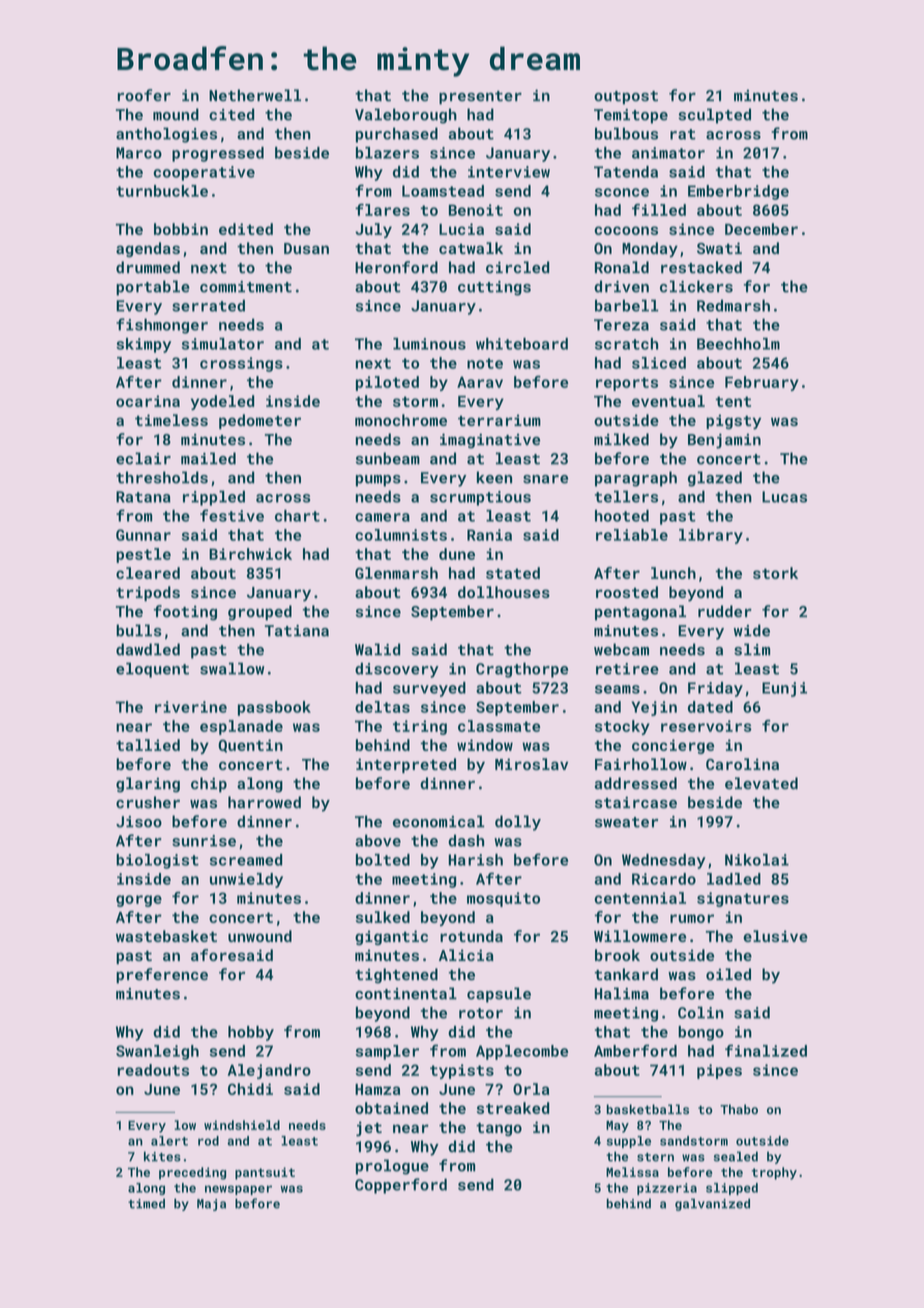  I want to click on Copperford, so click(401, 1186).
